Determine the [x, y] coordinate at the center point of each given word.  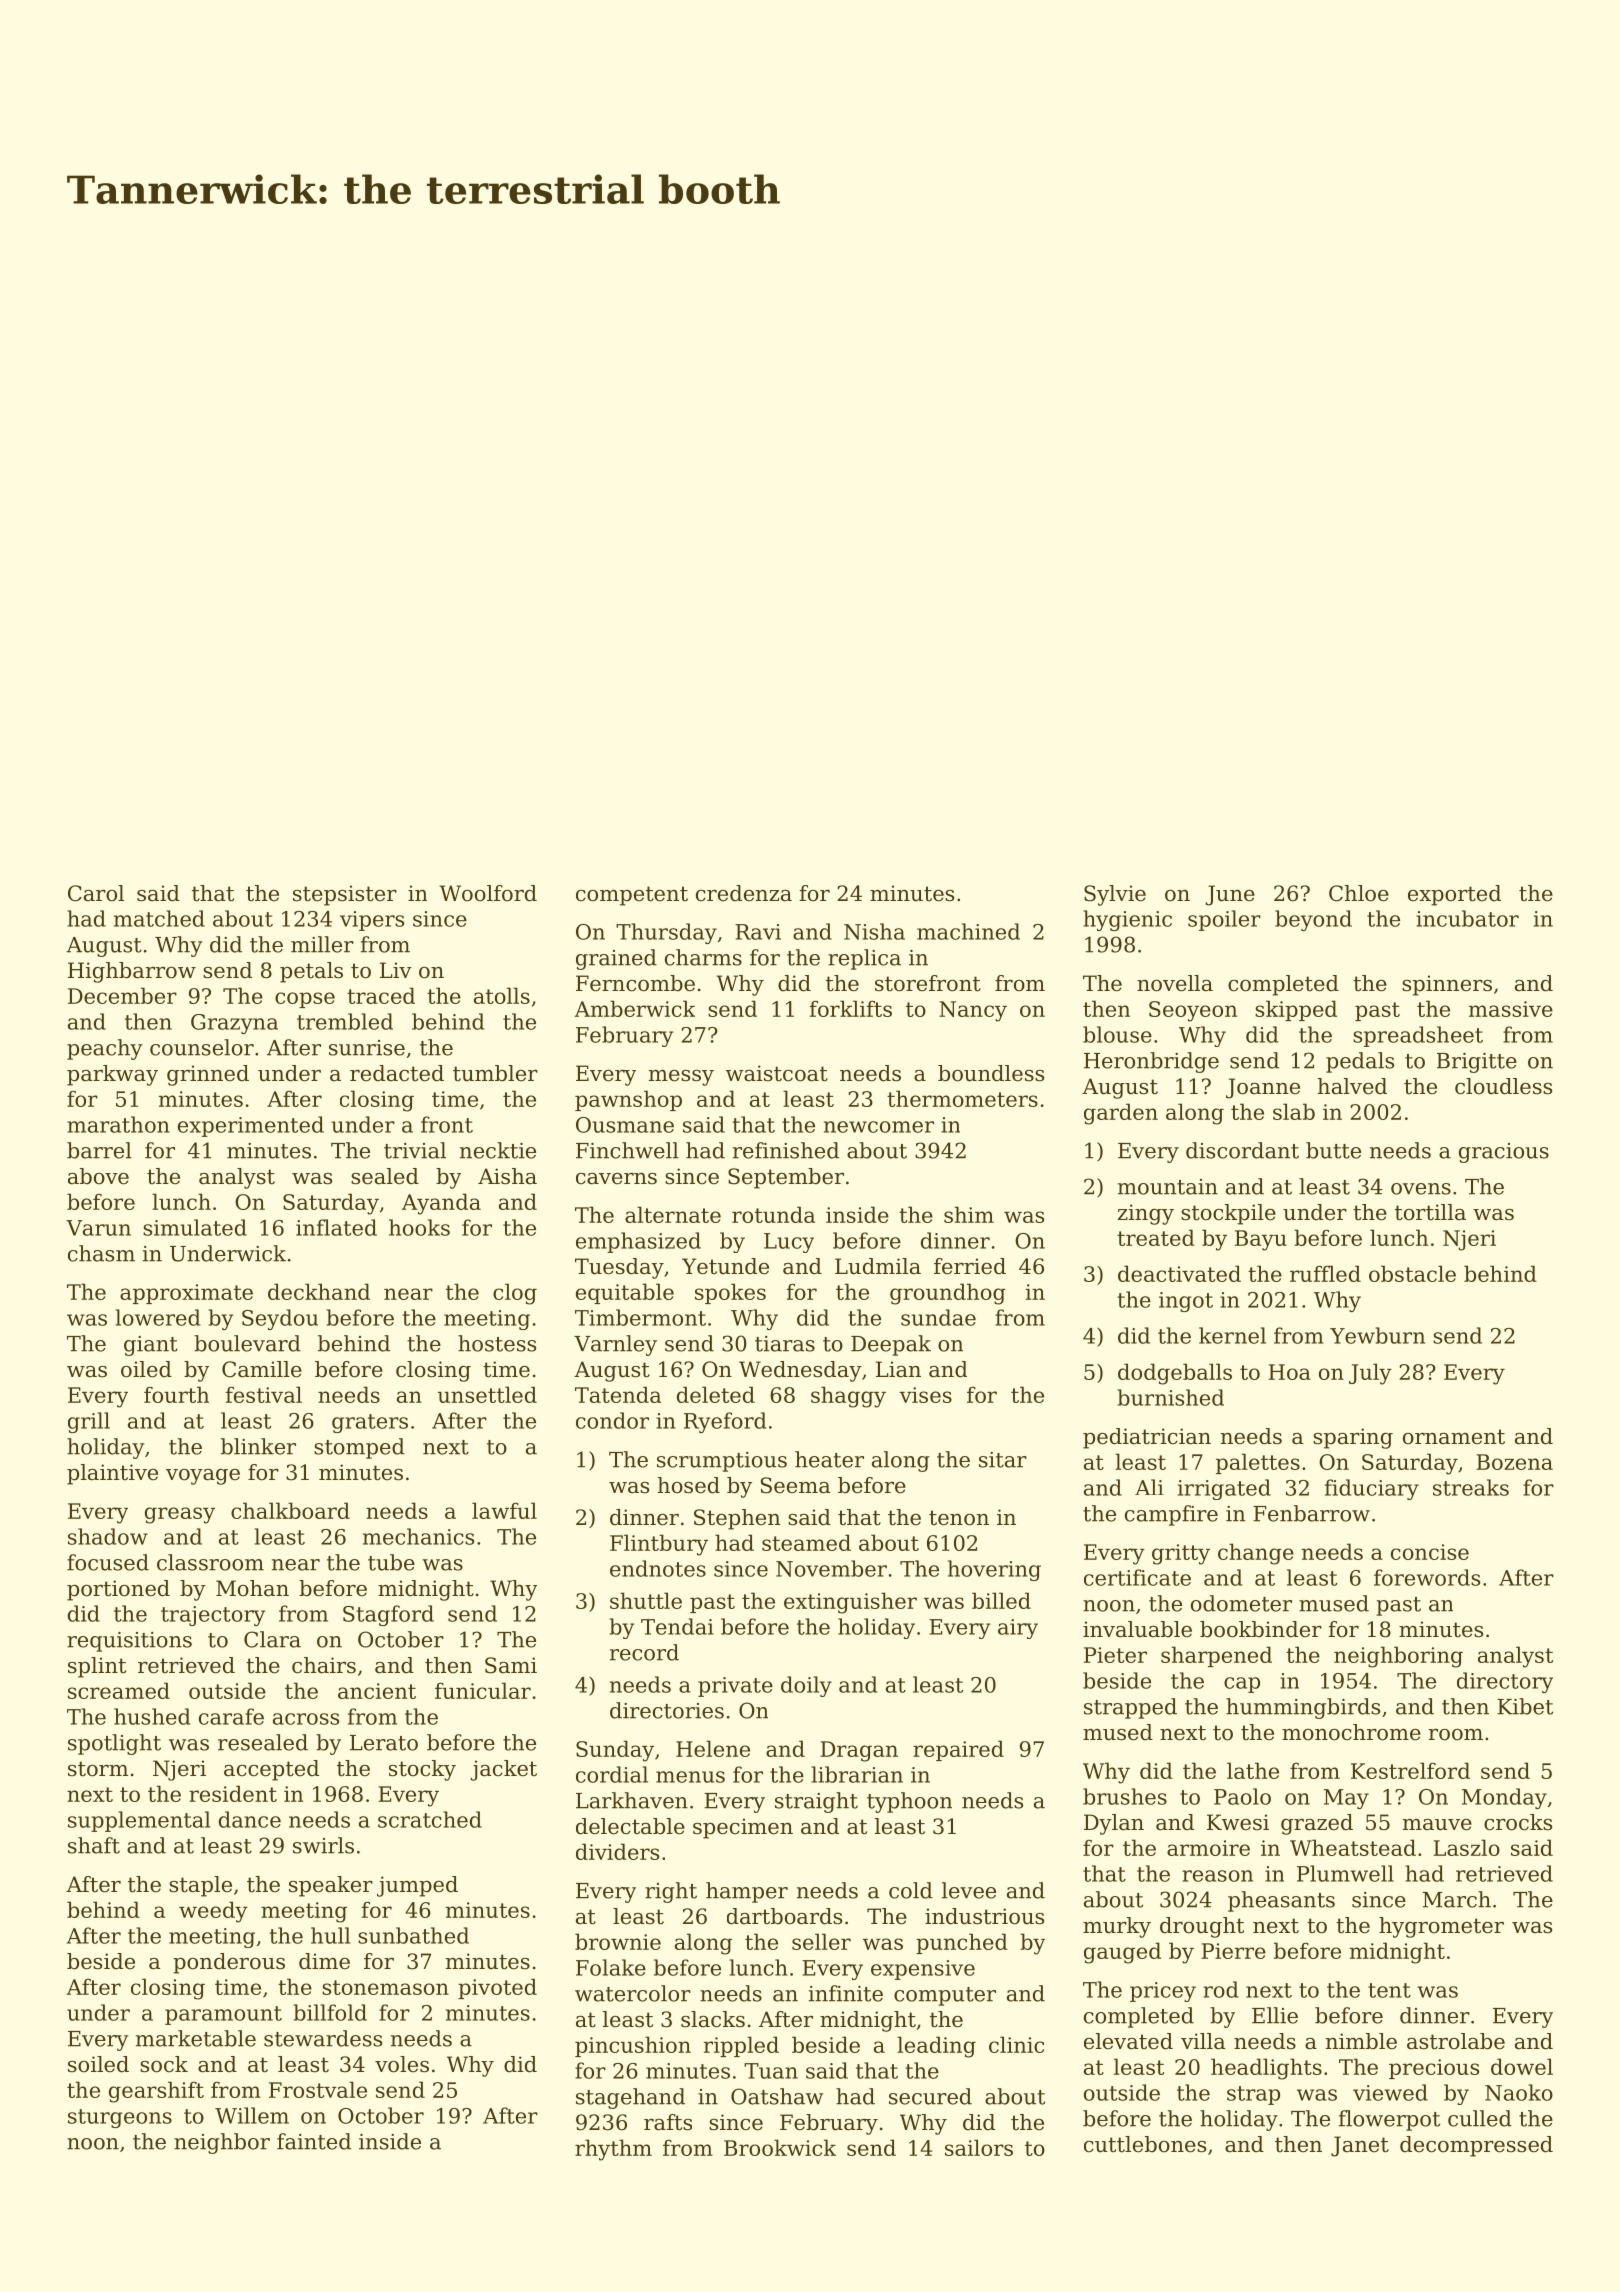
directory [1505, 1682]
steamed [806, 1542]
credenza [744, 893]
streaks [1471, 1487]
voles [402, 2064]
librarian [857, 1774]
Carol [96, 893]
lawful [504, 1510]
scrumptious [722, 1462]
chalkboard [290, 1510]
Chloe [1359, 893]
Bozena [1514, 1462]
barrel [99, 1150]
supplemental [139, 1821]
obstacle [1412, 1273]
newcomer [879, 1127]
